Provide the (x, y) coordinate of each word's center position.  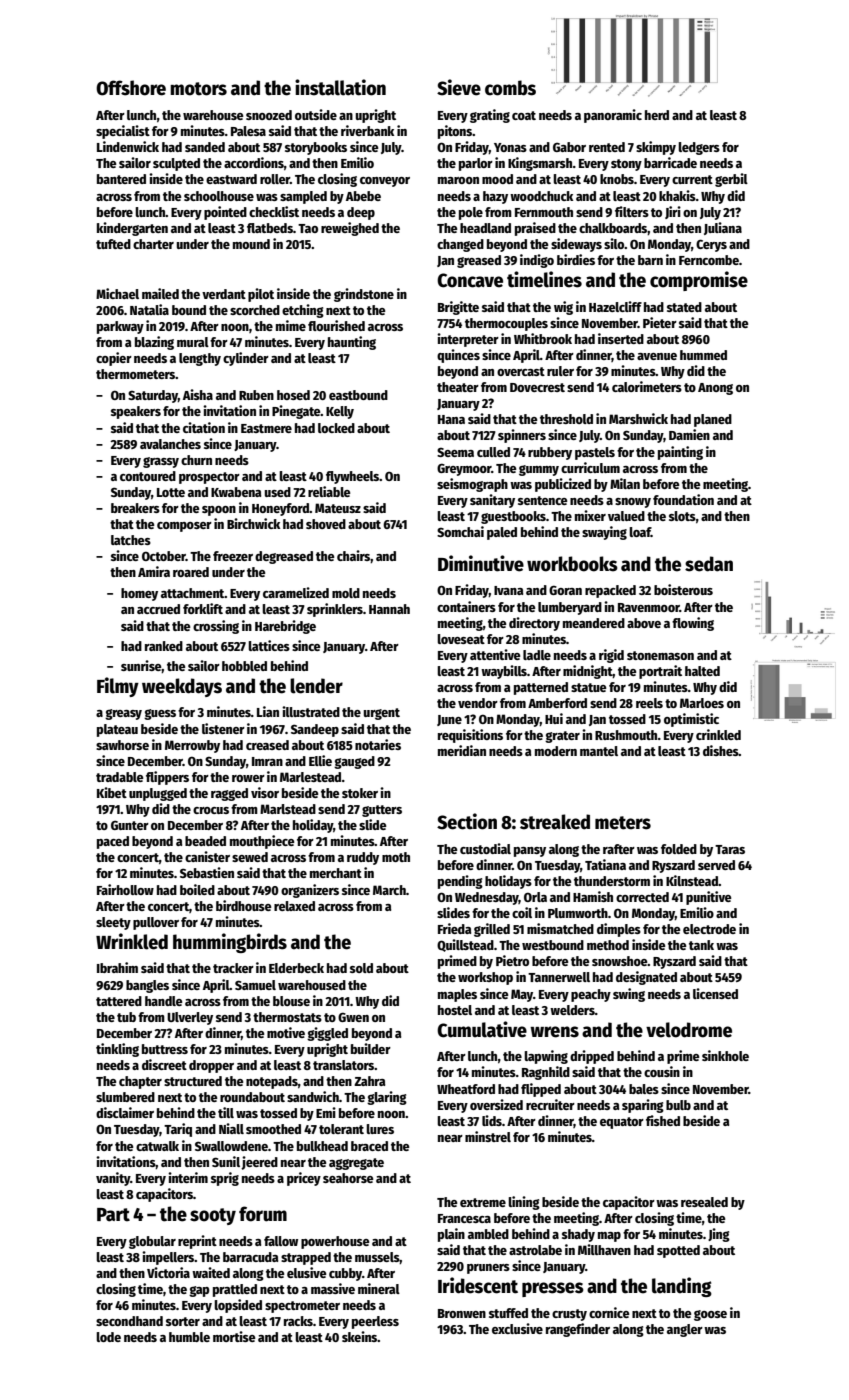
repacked (610, 591)
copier (114, 359)
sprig (225, 1179)
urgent (382, 714)
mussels (377, 1258)
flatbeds (270, 228)
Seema (455, 452)
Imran (267, 761)
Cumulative (482, 1029)
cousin (662, 1071)
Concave (470, 280)
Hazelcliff (615, 306)
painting (680, 453)
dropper (211, 1066)
